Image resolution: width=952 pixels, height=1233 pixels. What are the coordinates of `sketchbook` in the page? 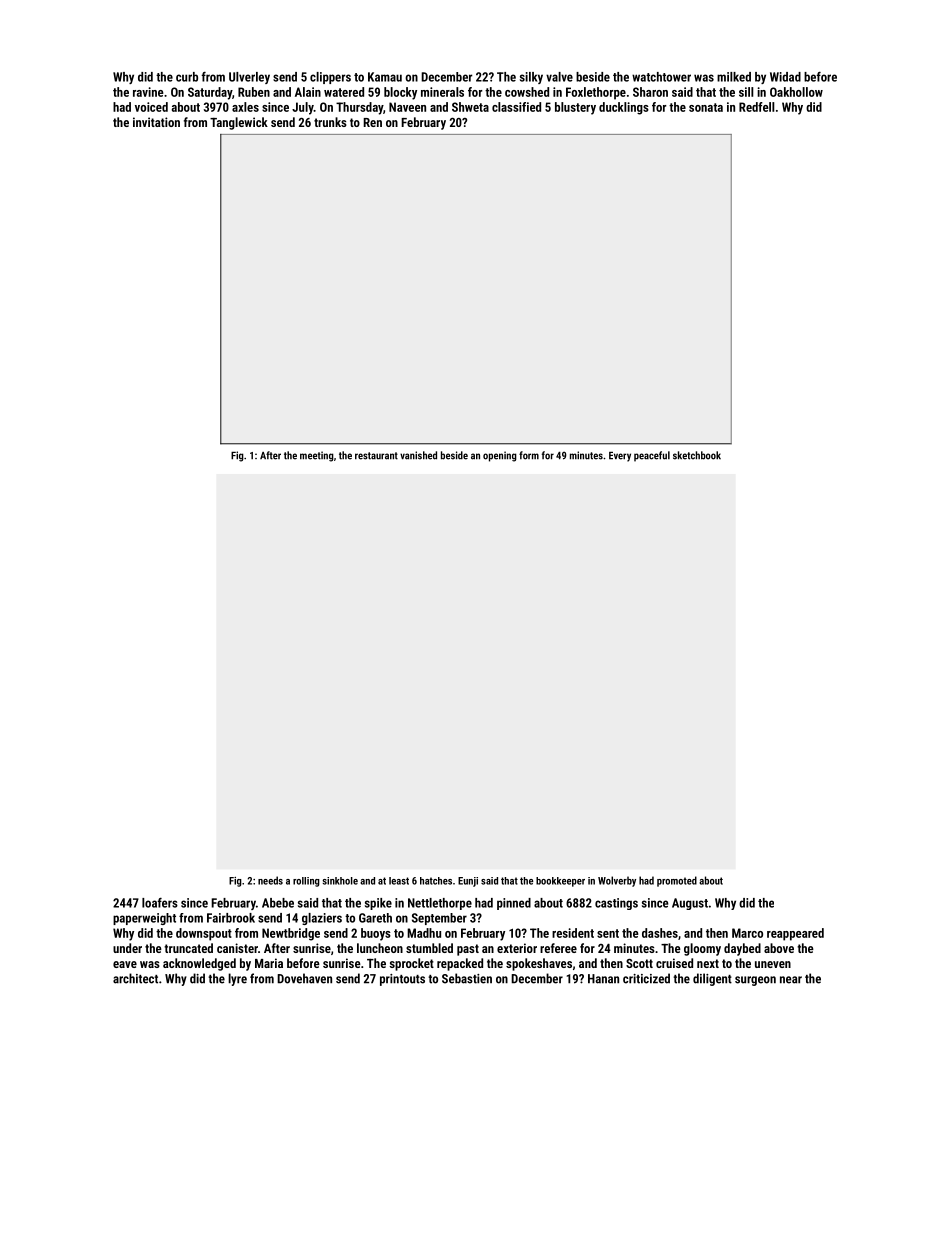 It's located at (697, 455).
